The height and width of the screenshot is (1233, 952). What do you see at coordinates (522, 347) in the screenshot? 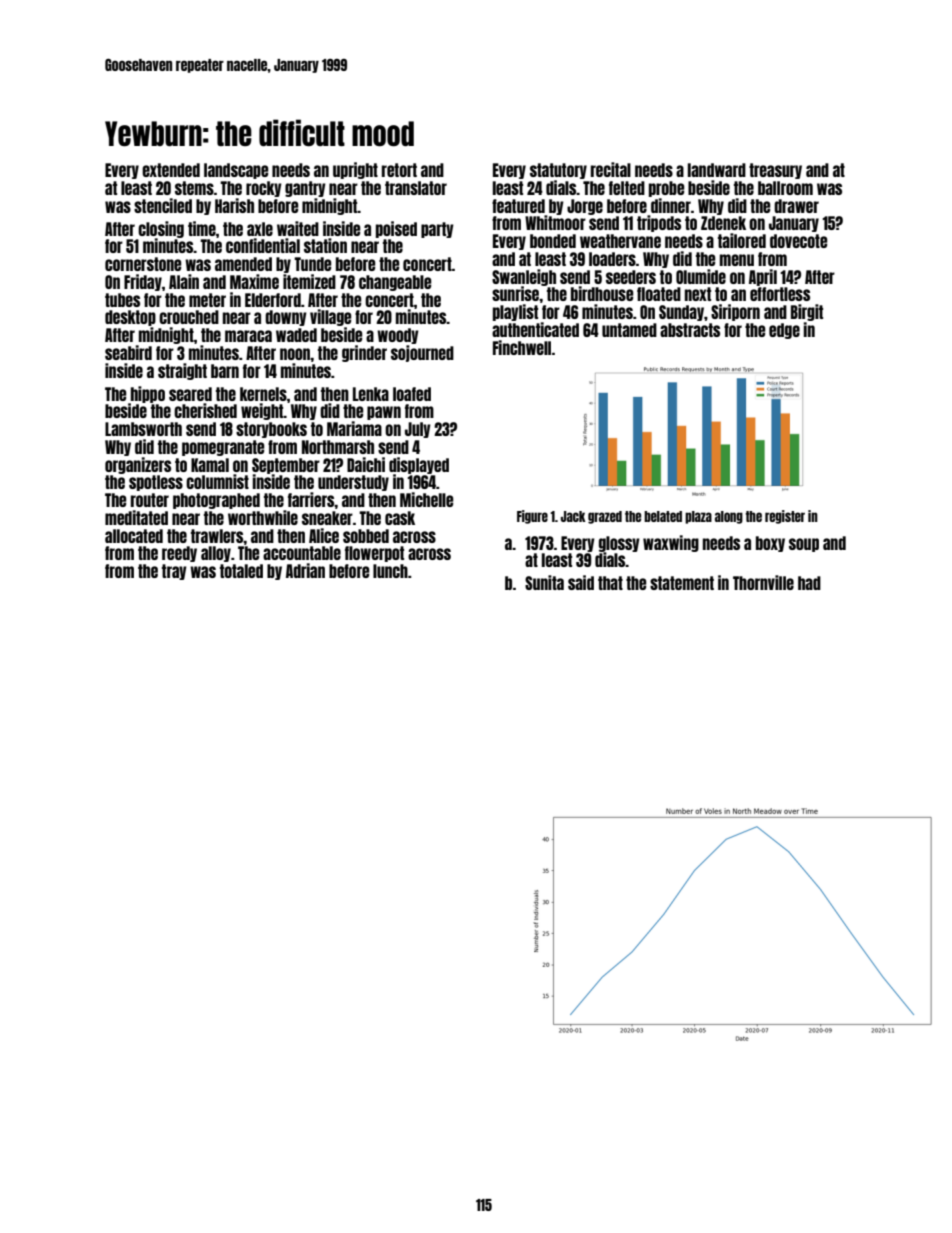
I see `Finchwell` at bounding box center [522, 347].
